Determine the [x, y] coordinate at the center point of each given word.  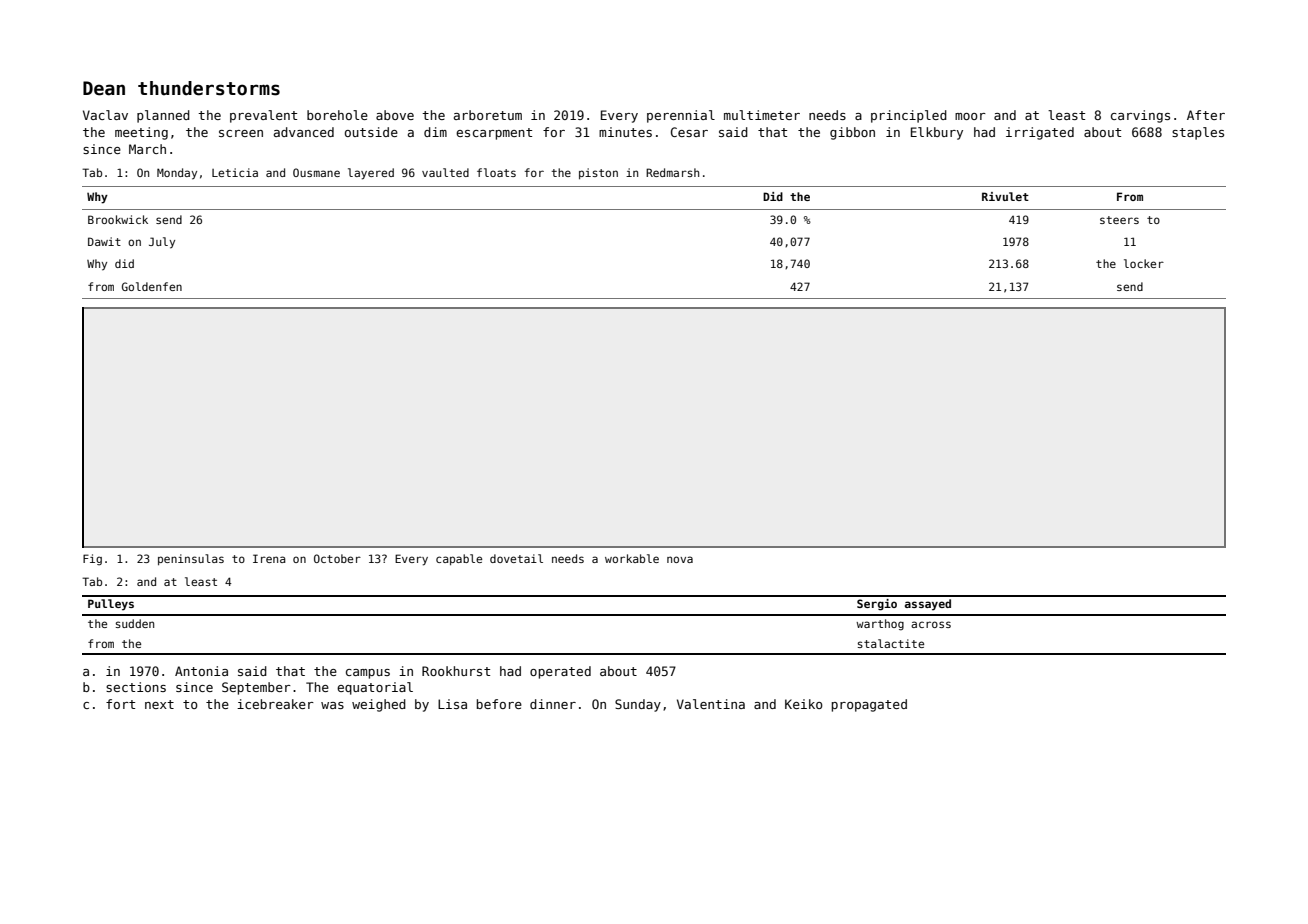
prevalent [263, 116]
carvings [1140, 116]
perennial [681, 116]
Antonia [201, 671]
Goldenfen [152, 286]
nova [680, 559]
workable [632, 558]
